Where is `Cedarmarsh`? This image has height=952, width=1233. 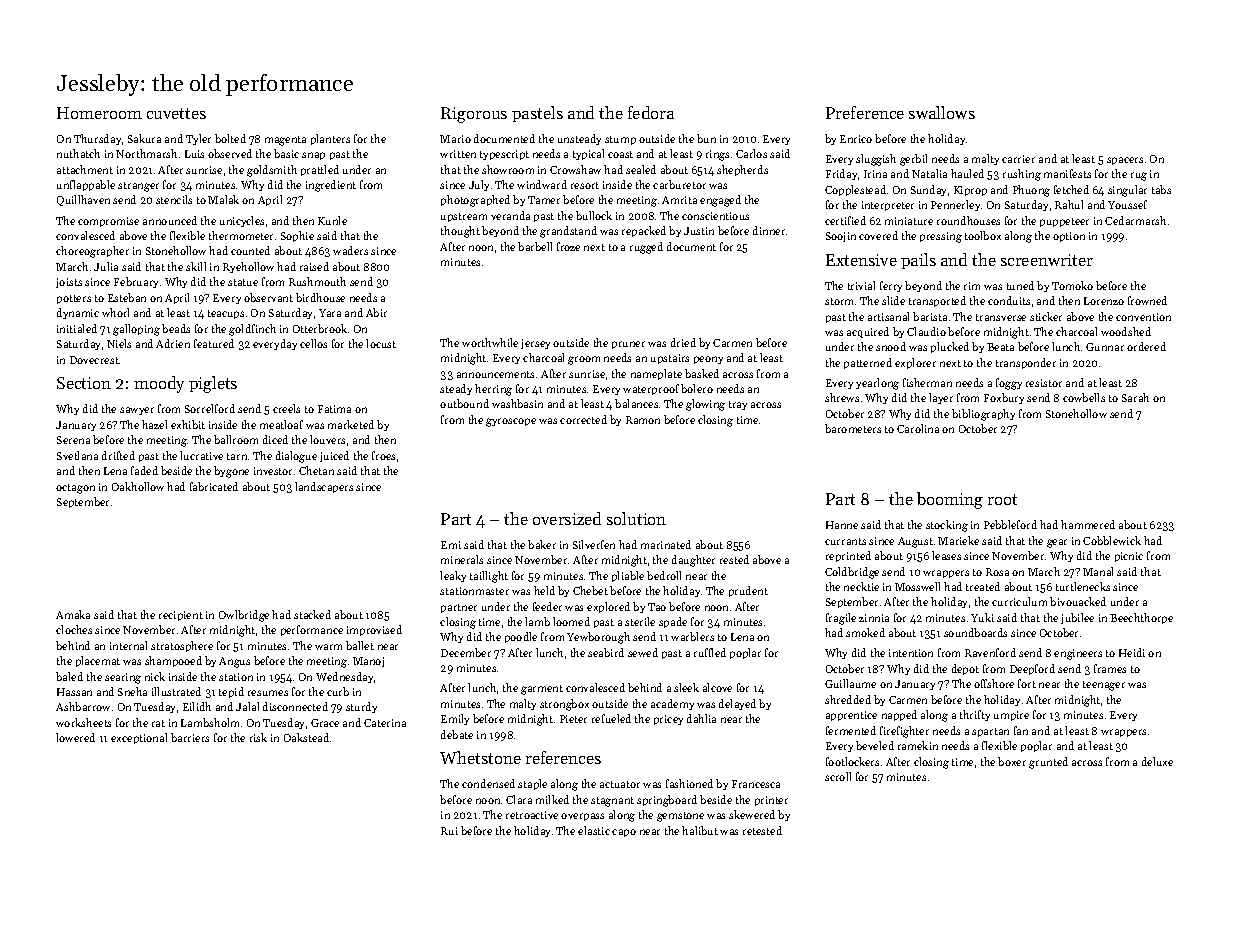
Cedarmarsh is located at coordinates (1135, 220).
